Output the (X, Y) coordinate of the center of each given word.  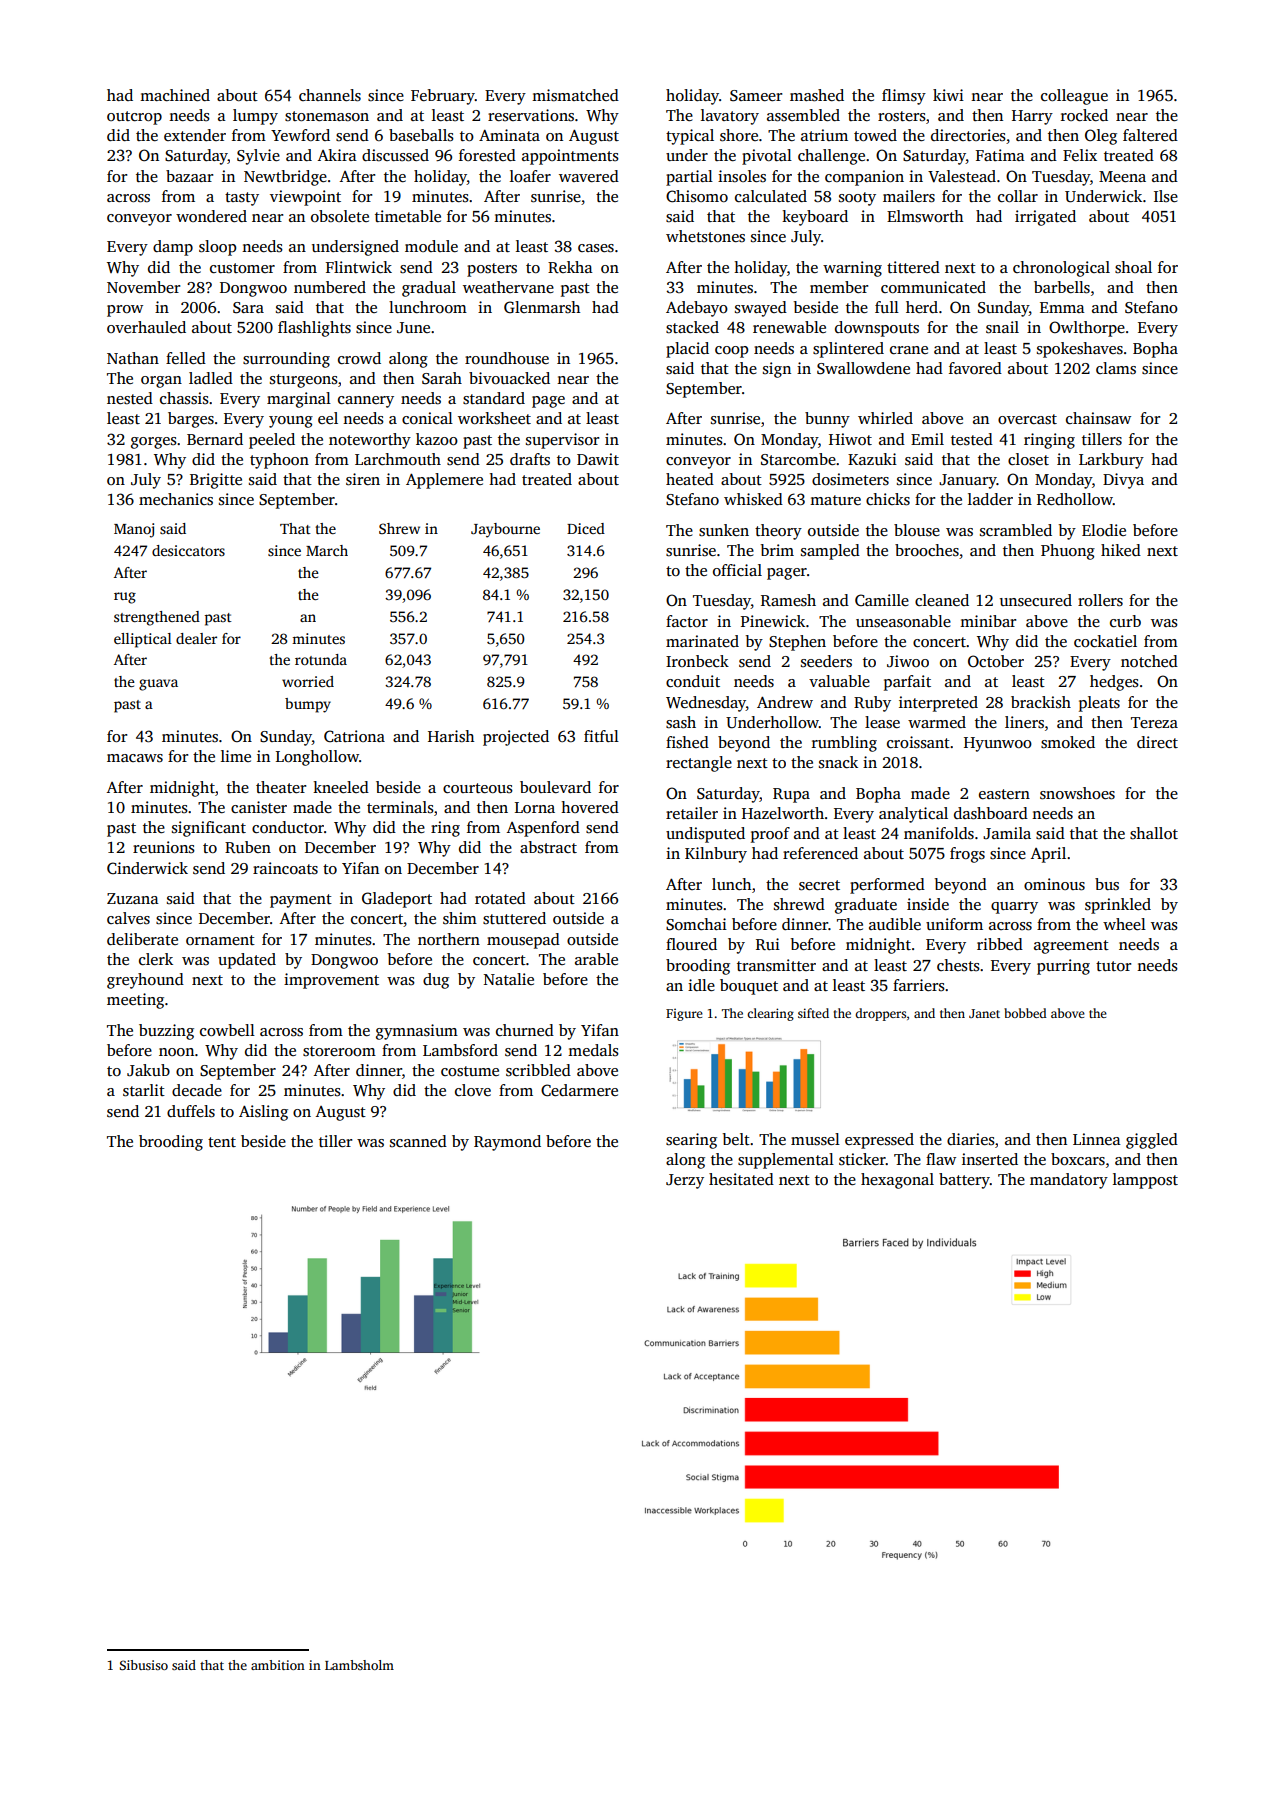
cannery (366, 402)
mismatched (575, 95)
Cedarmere (579, 1090)
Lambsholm (359, 1665)
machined (175, 95)
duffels (191, 1111)
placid (687, 350)
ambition (278, 1665)
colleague (1074, 97)
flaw (941, 1159)
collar (1018, 196)
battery (964, 1181)
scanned (418, 1141)
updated (247, 961)
